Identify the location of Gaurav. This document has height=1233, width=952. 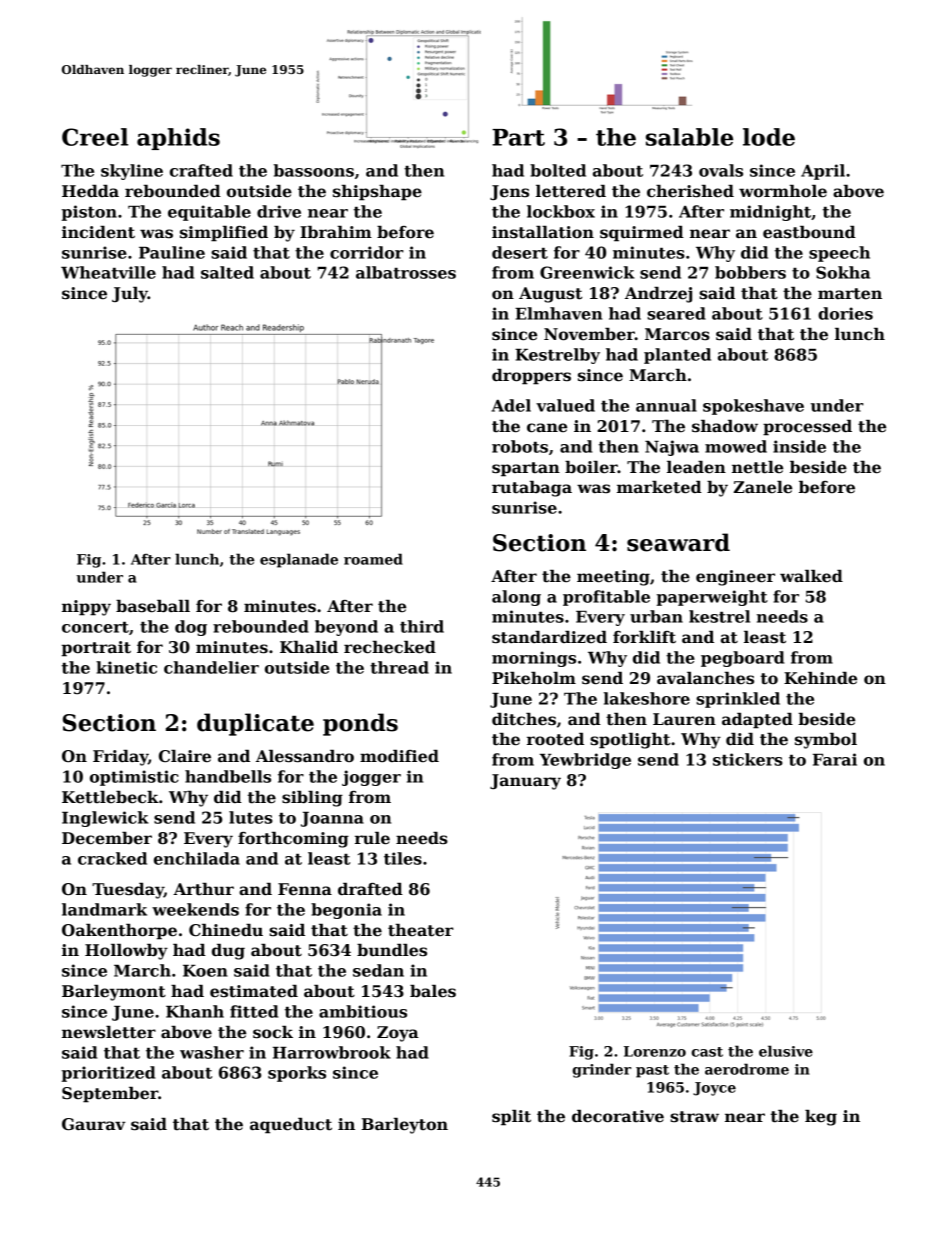
(94, 1124).
